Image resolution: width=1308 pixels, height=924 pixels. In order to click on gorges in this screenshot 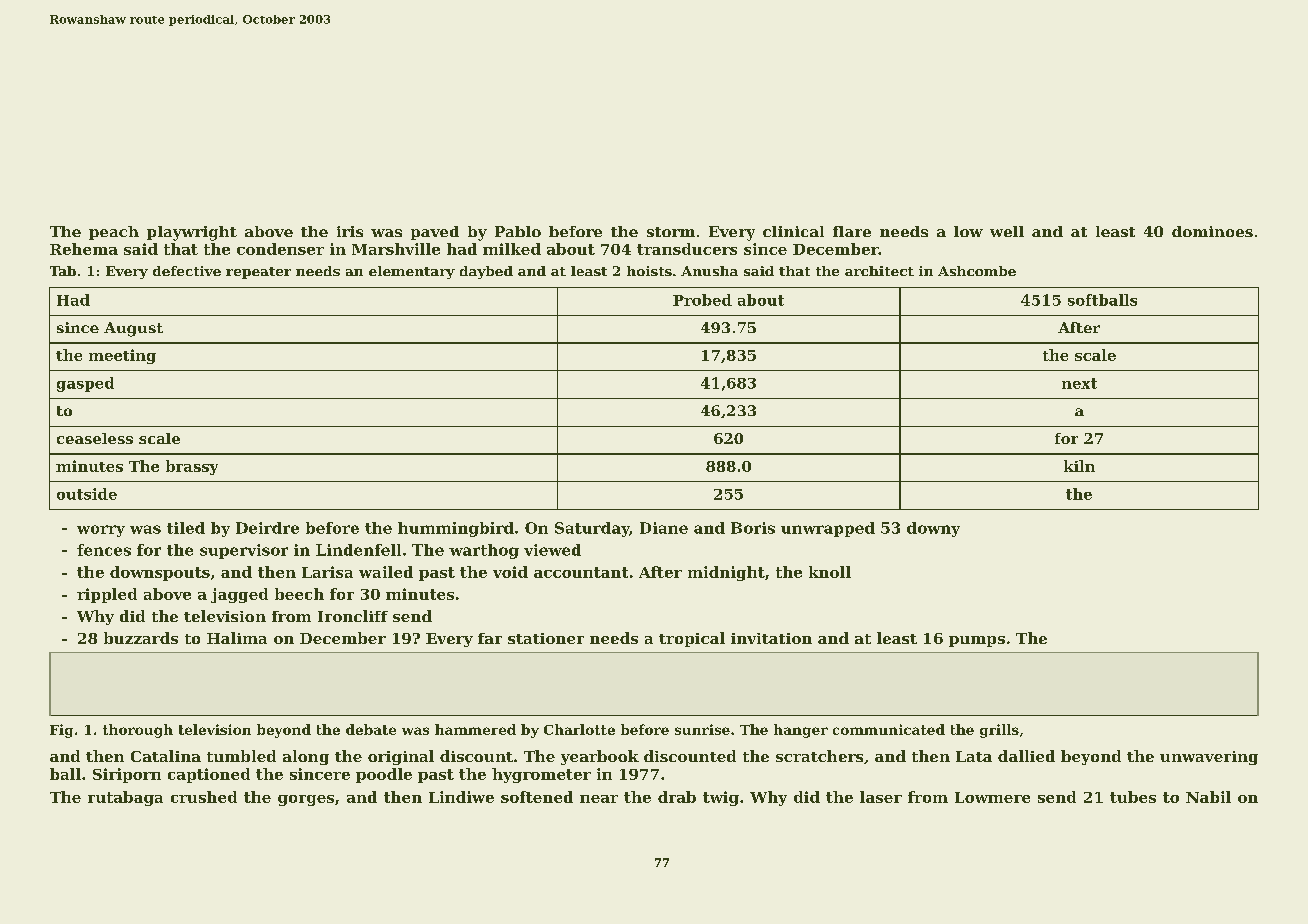, I will do `click(306, 800)`.
